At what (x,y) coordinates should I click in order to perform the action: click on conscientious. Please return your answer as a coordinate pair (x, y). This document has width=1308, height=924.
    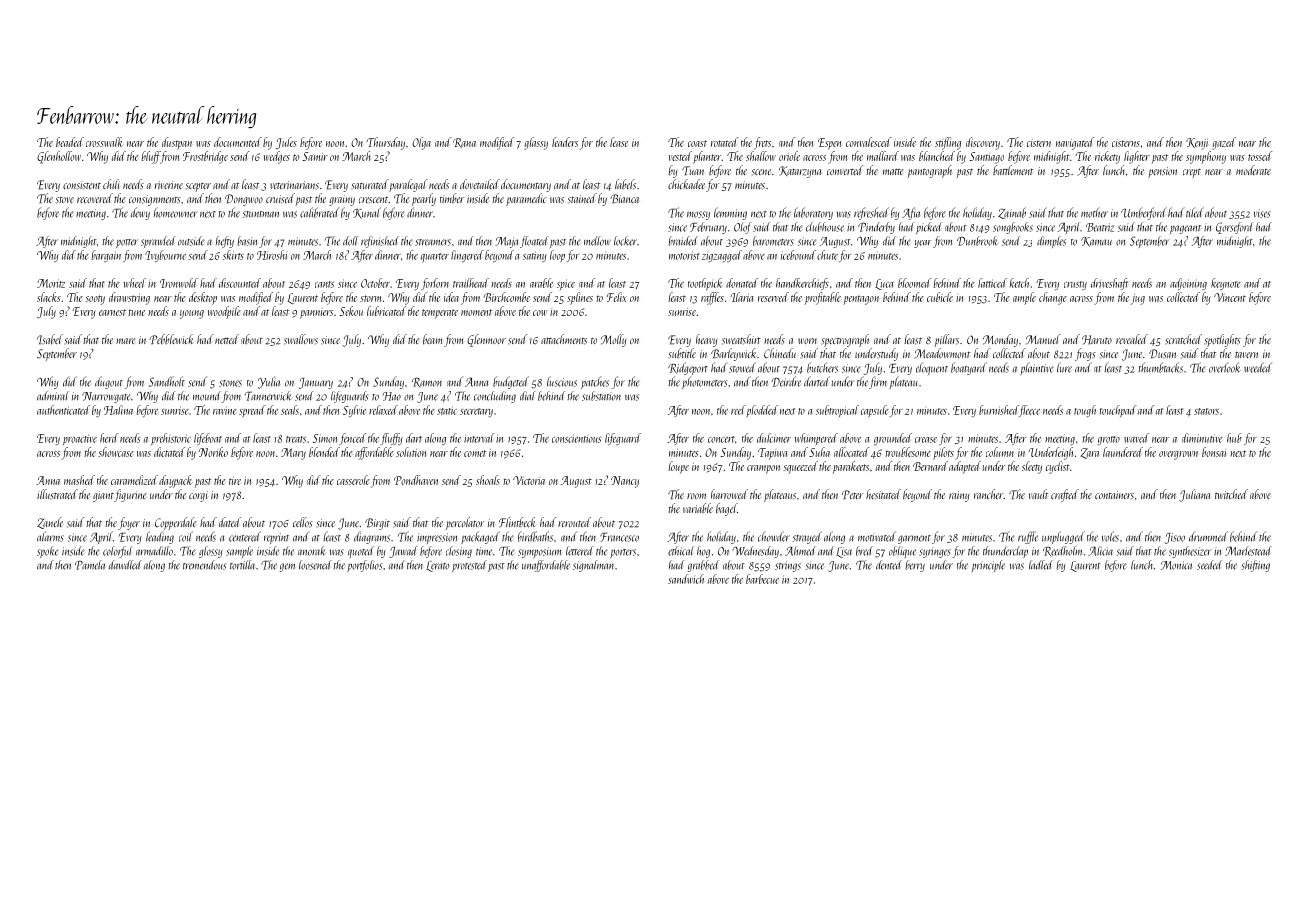
    Looking at the image, I should click on (577, 438).
